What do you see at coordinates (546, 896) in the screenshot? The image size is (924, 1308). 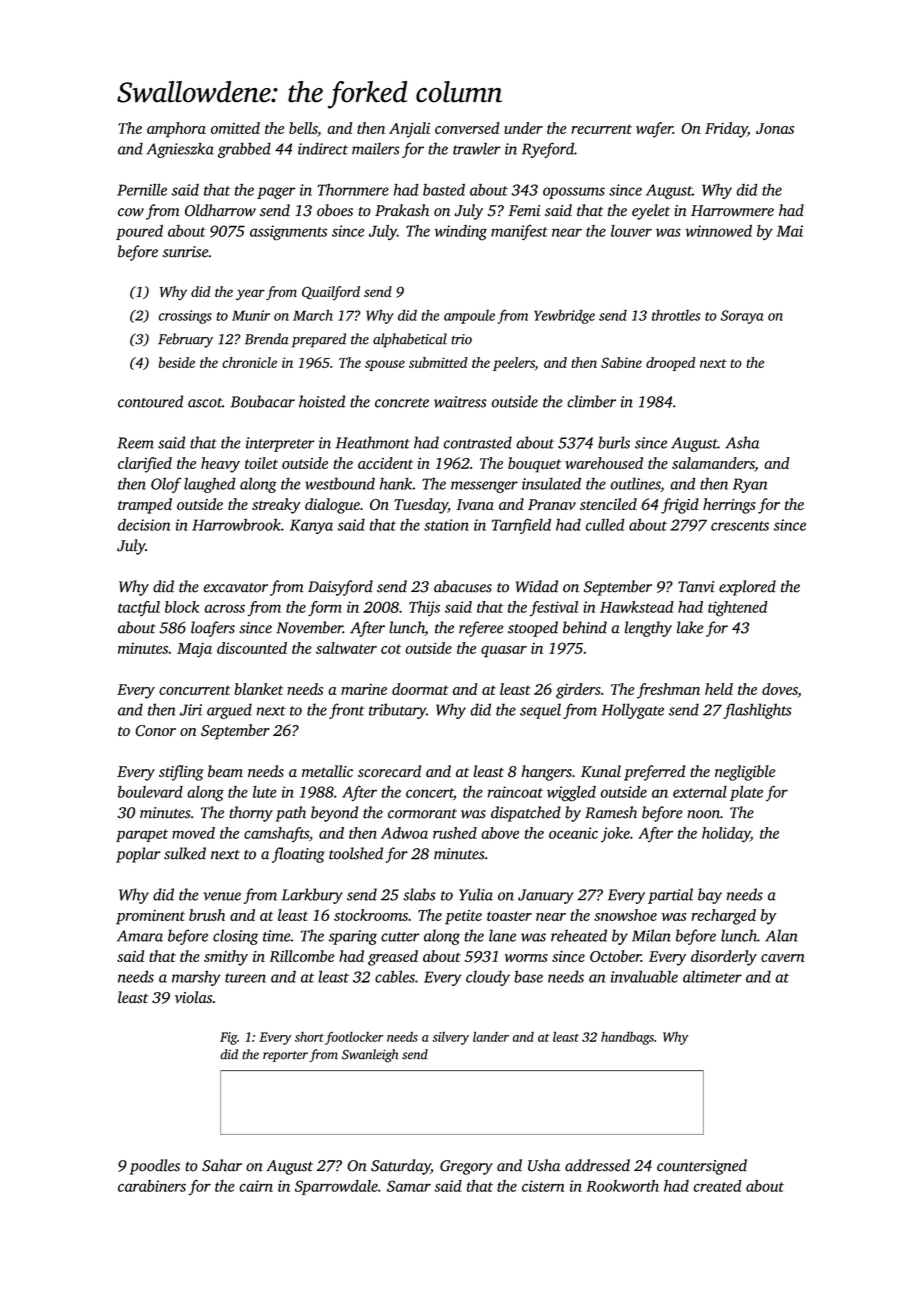 I see `January` at bounding box center [546, 896].
